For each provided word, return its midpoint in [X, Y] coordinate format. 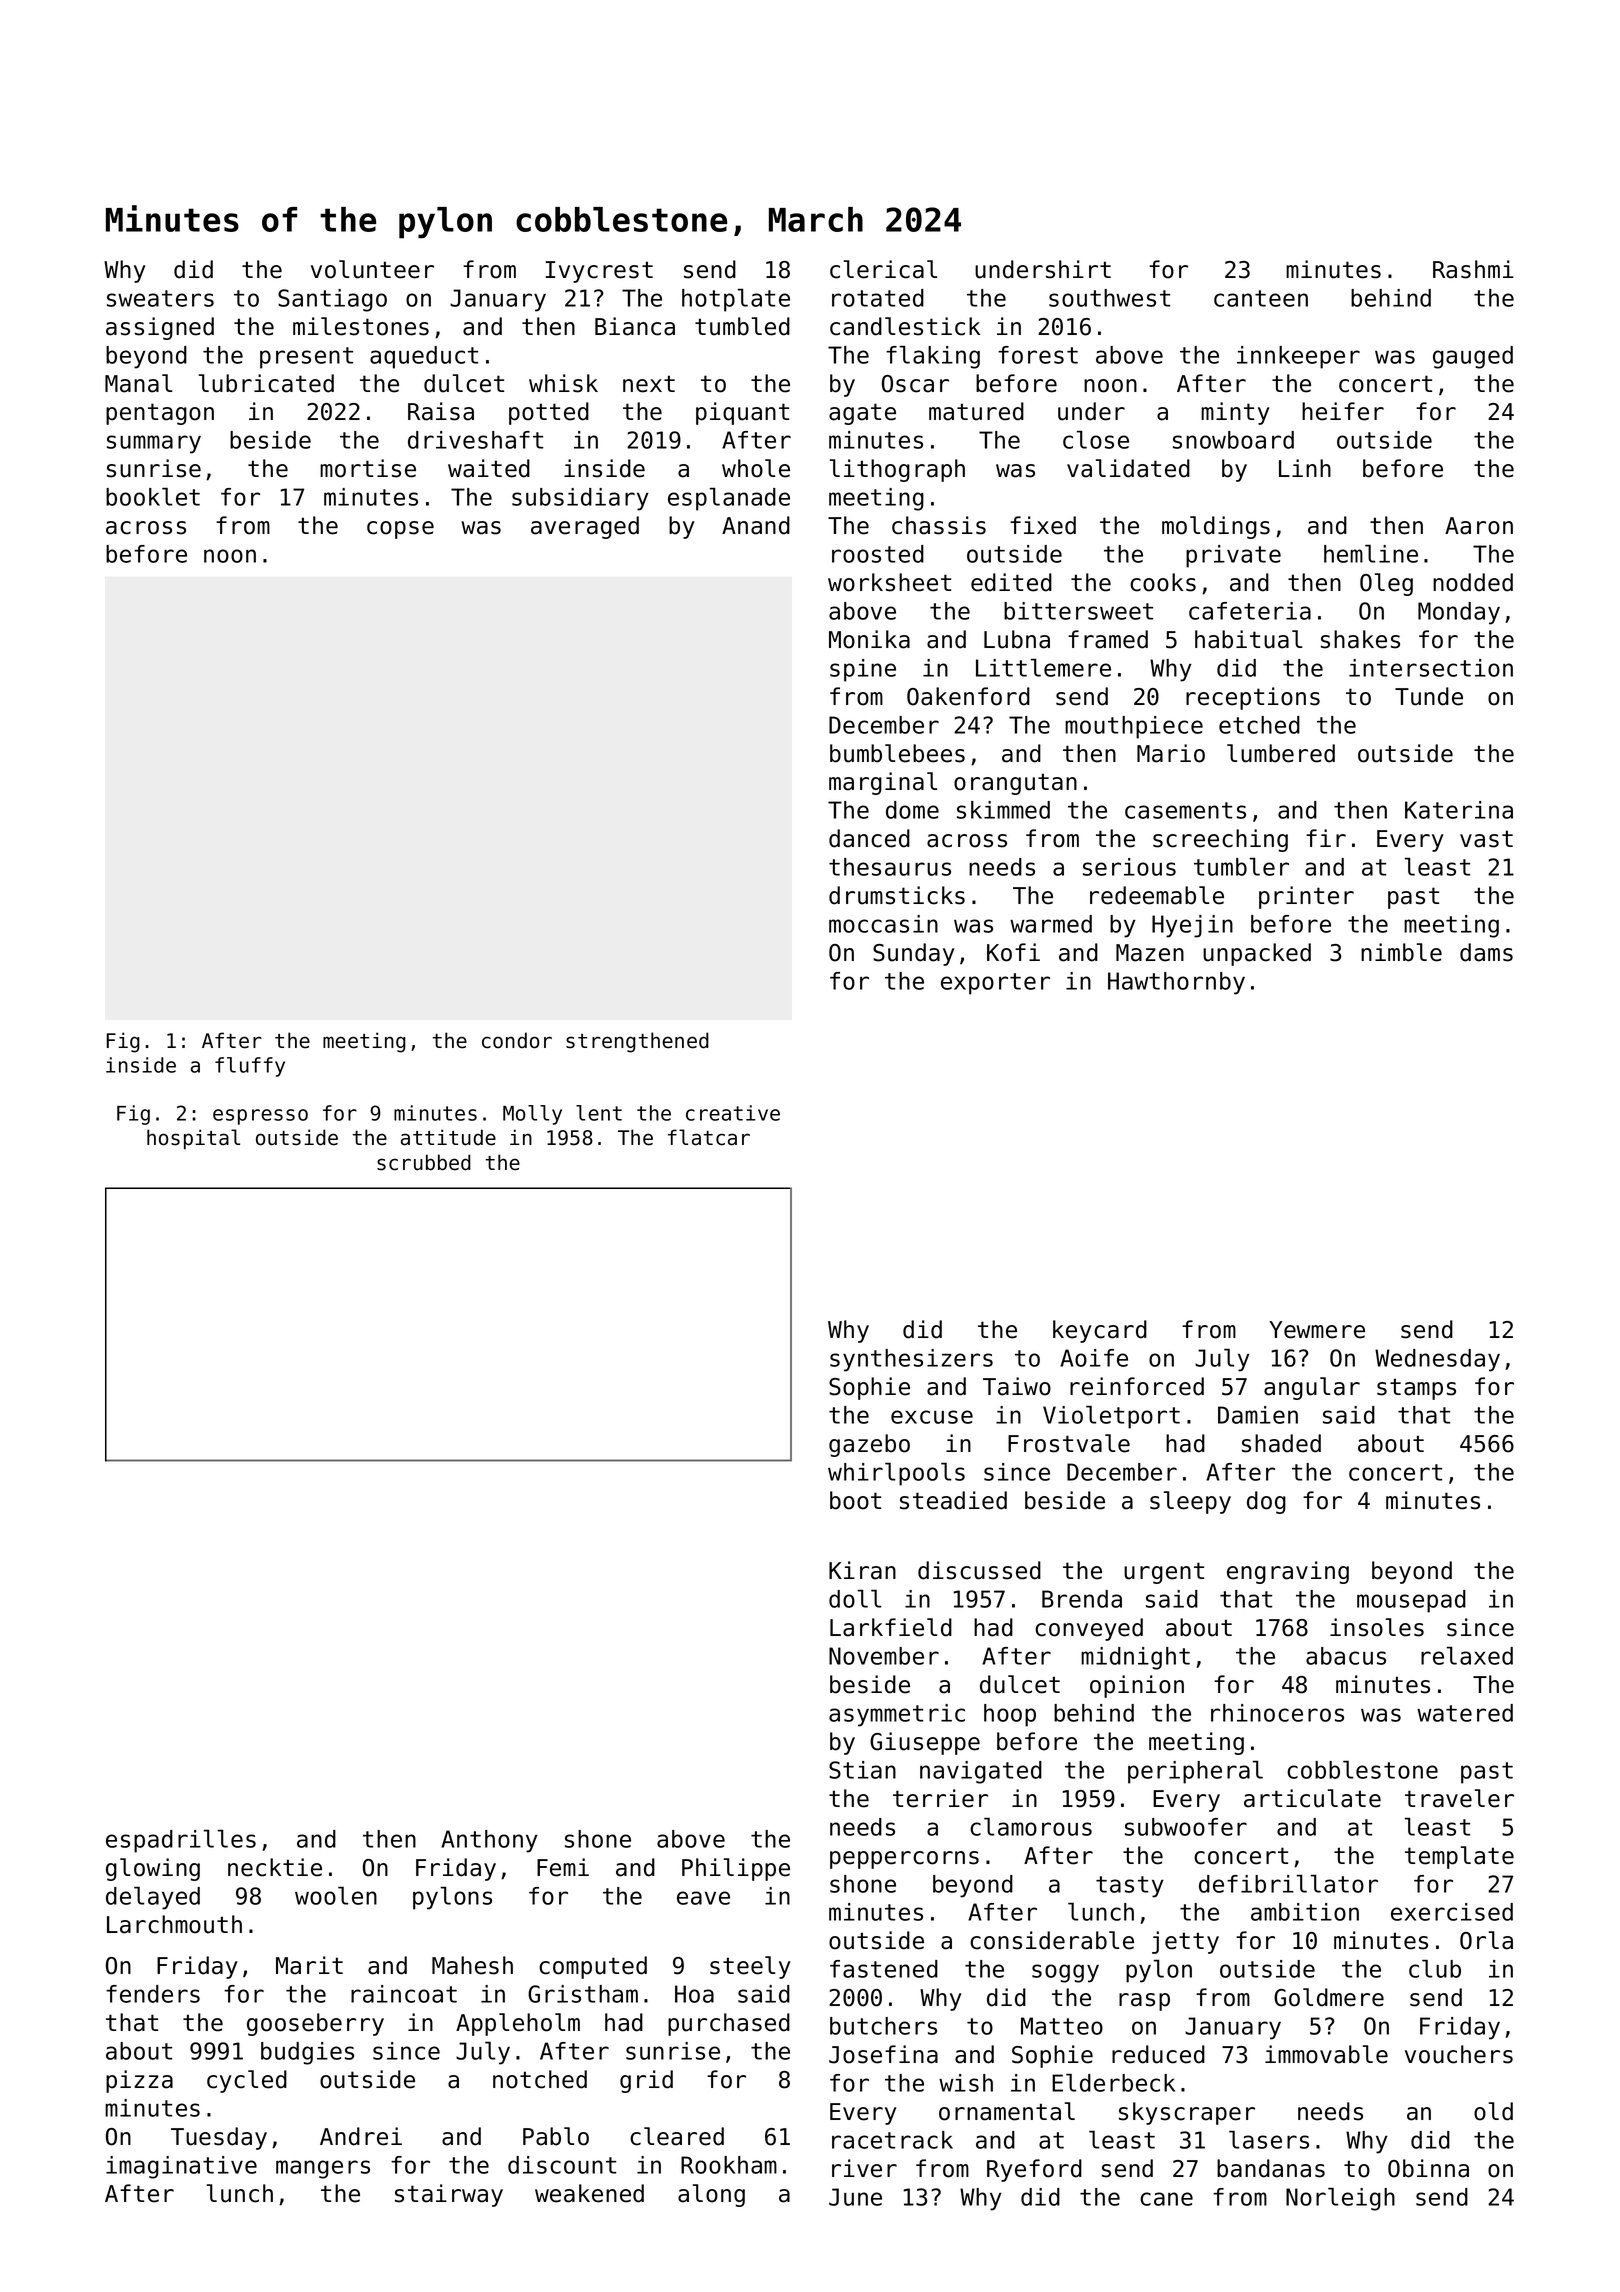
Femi [563, 1867]
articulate [1312, 1798]
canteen [1261, 298]
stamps [1416, 1389]
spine [863, 670]
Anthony [489, 1841]
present [306, 358]
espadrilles [181, 1841]
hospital [193, 1139]
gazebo [869, 1445]
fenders [153, 1994]
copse [400, 530]
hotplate [736, 300]
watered [1465, 1713]
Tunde [1429, 696]
